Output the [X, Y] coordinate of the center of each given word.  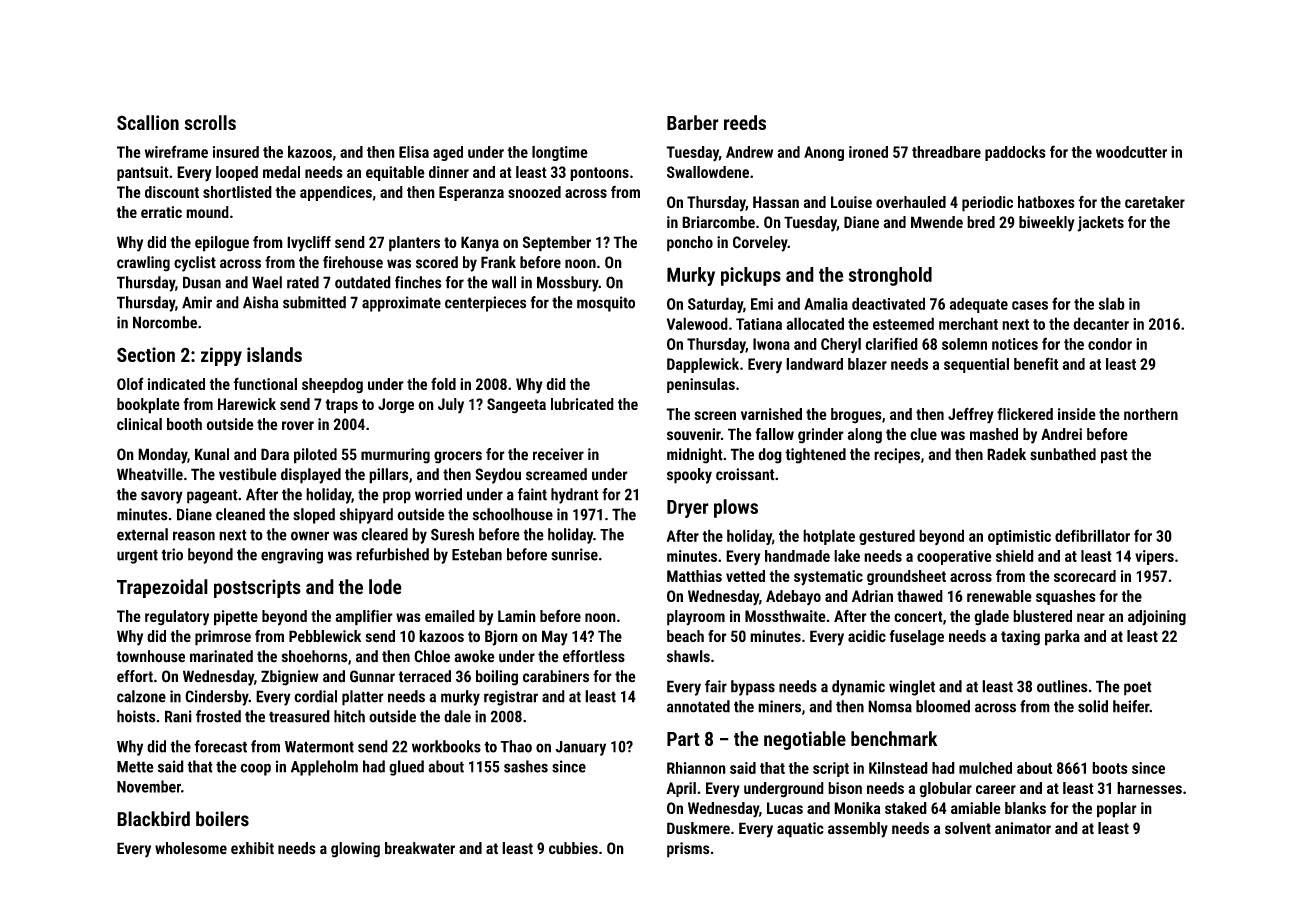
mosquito [606, 304]
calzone [141, 696]
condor [1110, 344]
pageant [212, 496]
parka [1062, 638]
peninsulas [701, 385]
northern [1151, 414]
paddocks [1015, 153]
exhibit [252, 848]
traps [341, 406]
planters [414, 244]
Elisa [414, 152]
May [555, 638]
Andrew [749, 152]
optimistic [1019, 537]
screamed [556, 474]
